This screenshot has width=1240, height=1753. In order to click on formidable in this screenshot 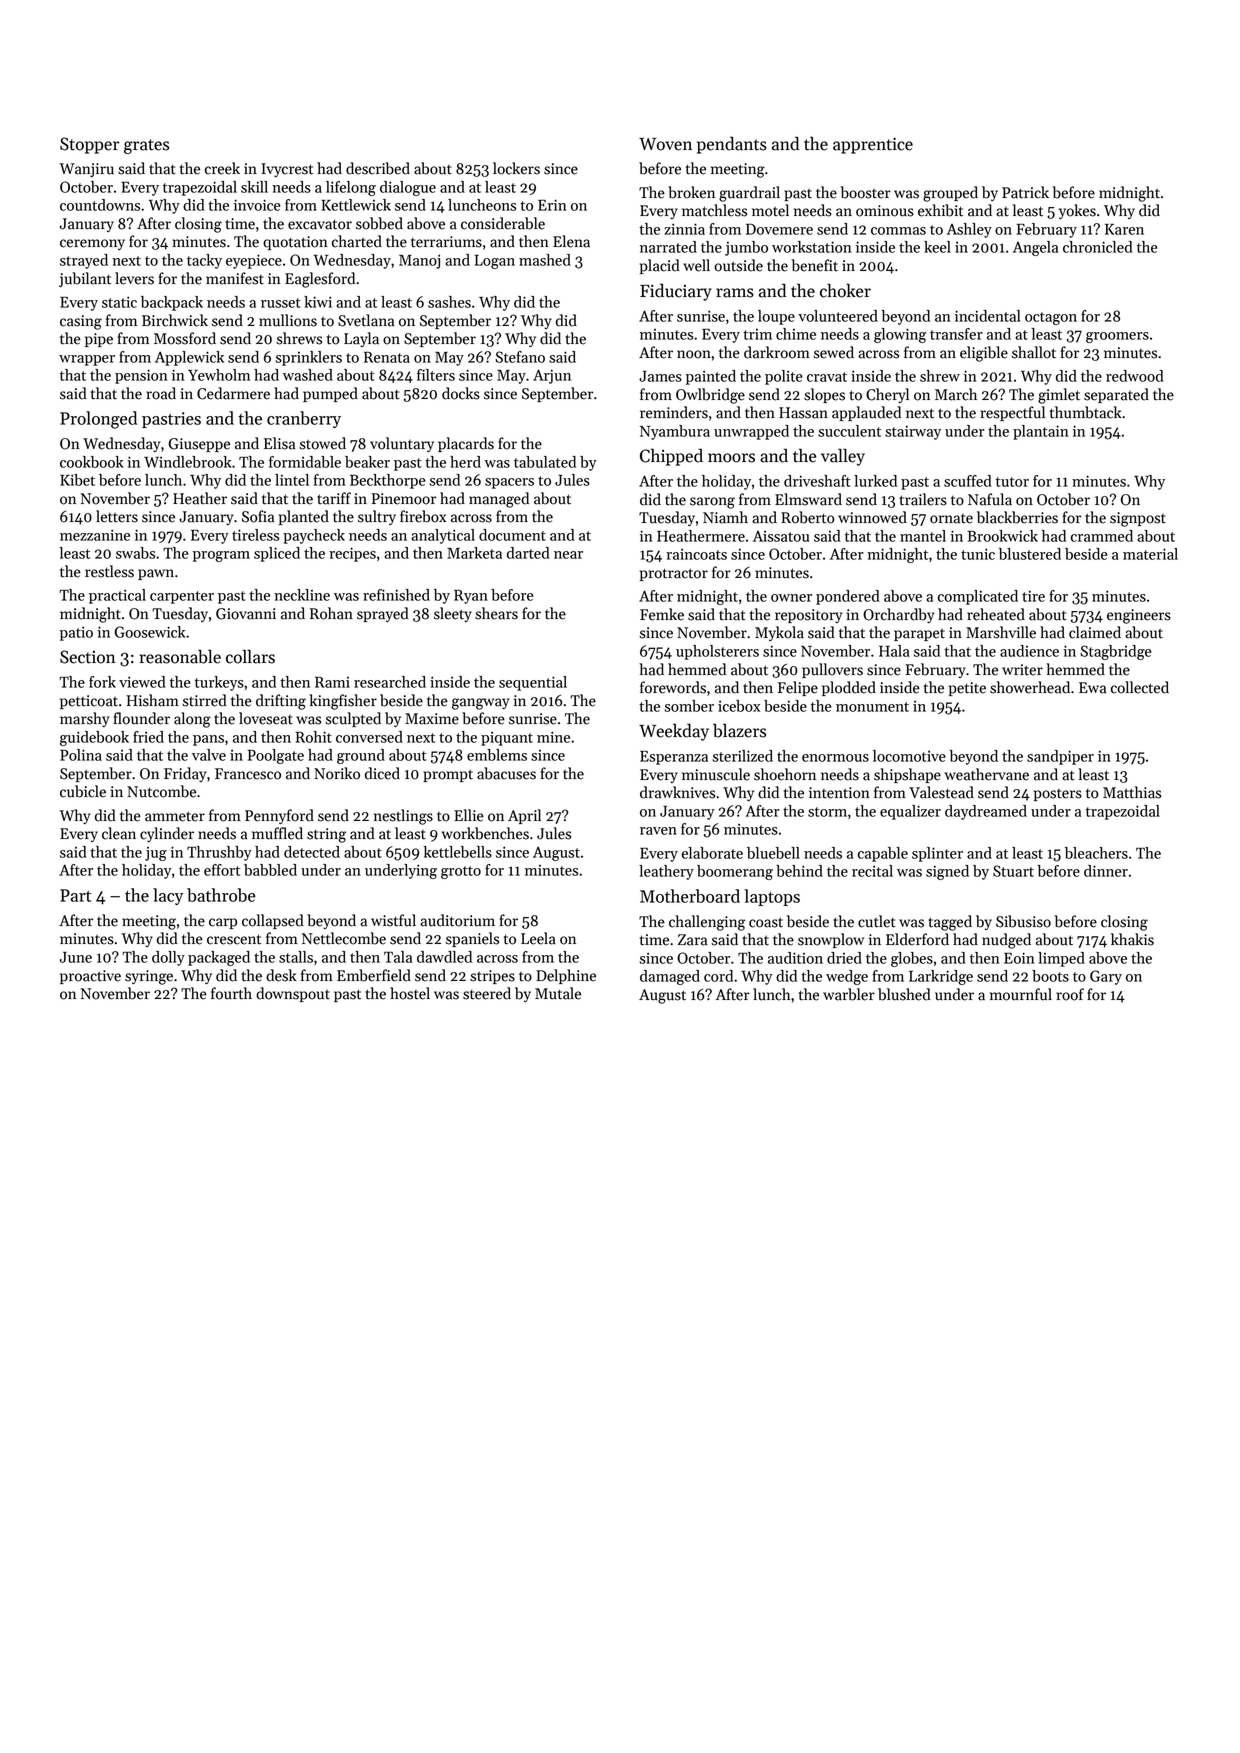, I will do `click(305, 462)`.
